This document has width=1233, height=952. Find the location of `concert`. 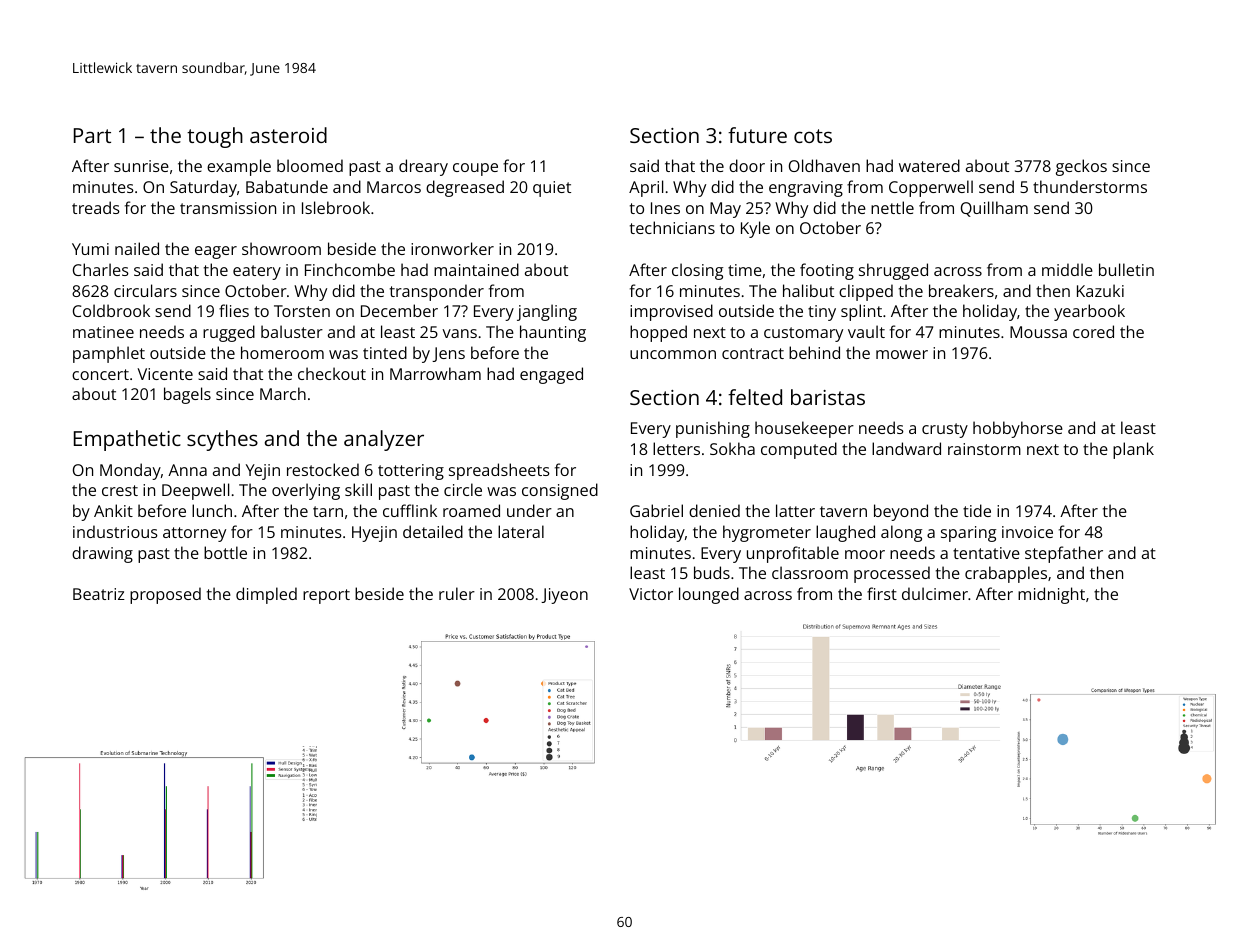

concert is located at coordinates (100, 374).
